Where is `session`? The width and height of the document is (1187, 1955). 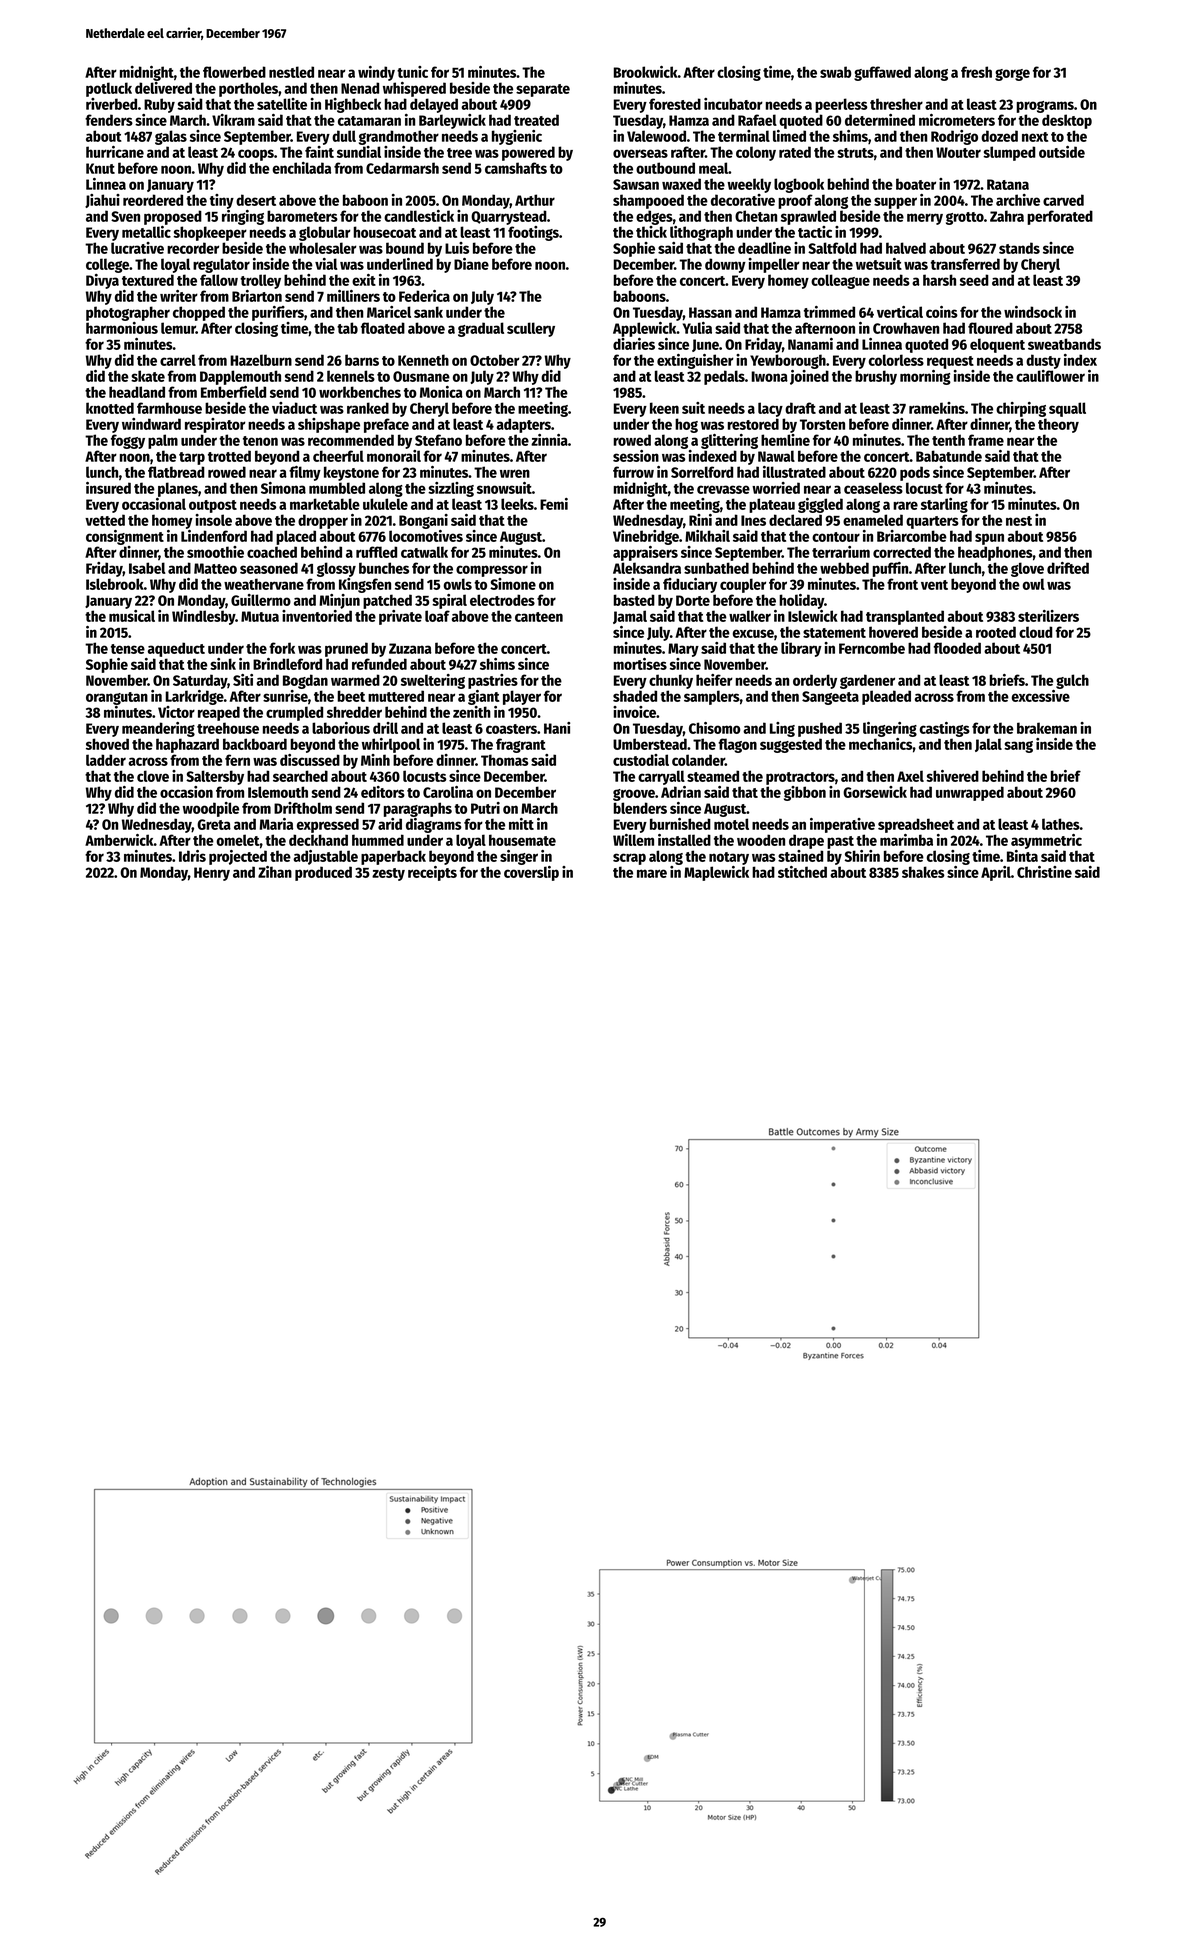 session is located at coordinates (636, 456).
